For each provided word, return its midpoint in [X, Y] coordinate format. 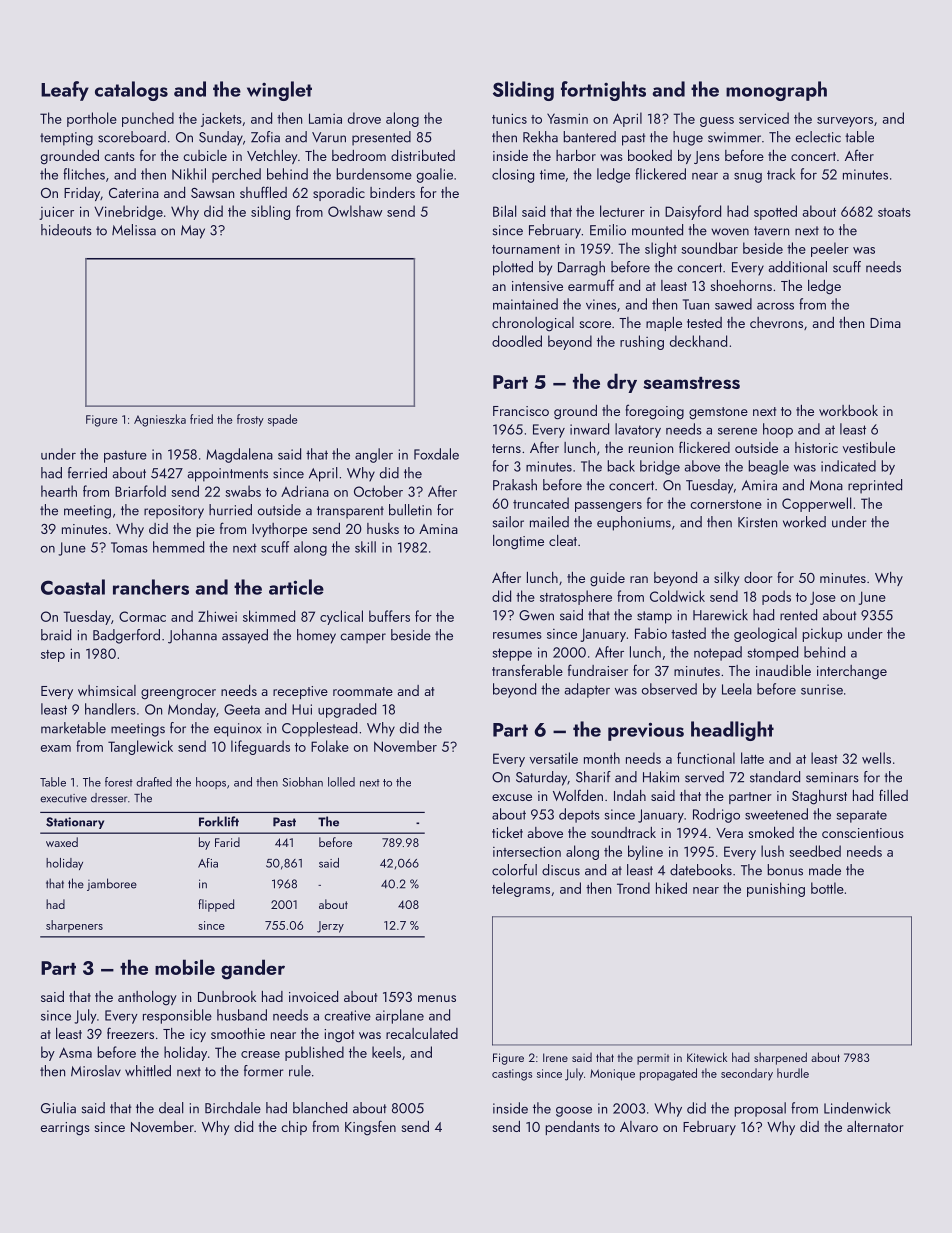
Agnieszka [160, 420]
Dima [885, 323]
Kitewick [707, 1057]
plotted [513, 268]
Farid [227, 842]
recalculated [422, 1033]
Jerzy [330, 927]
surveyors [845, 122]
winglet [279, 91]
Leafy [65, 91]
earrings [65, 1129]
